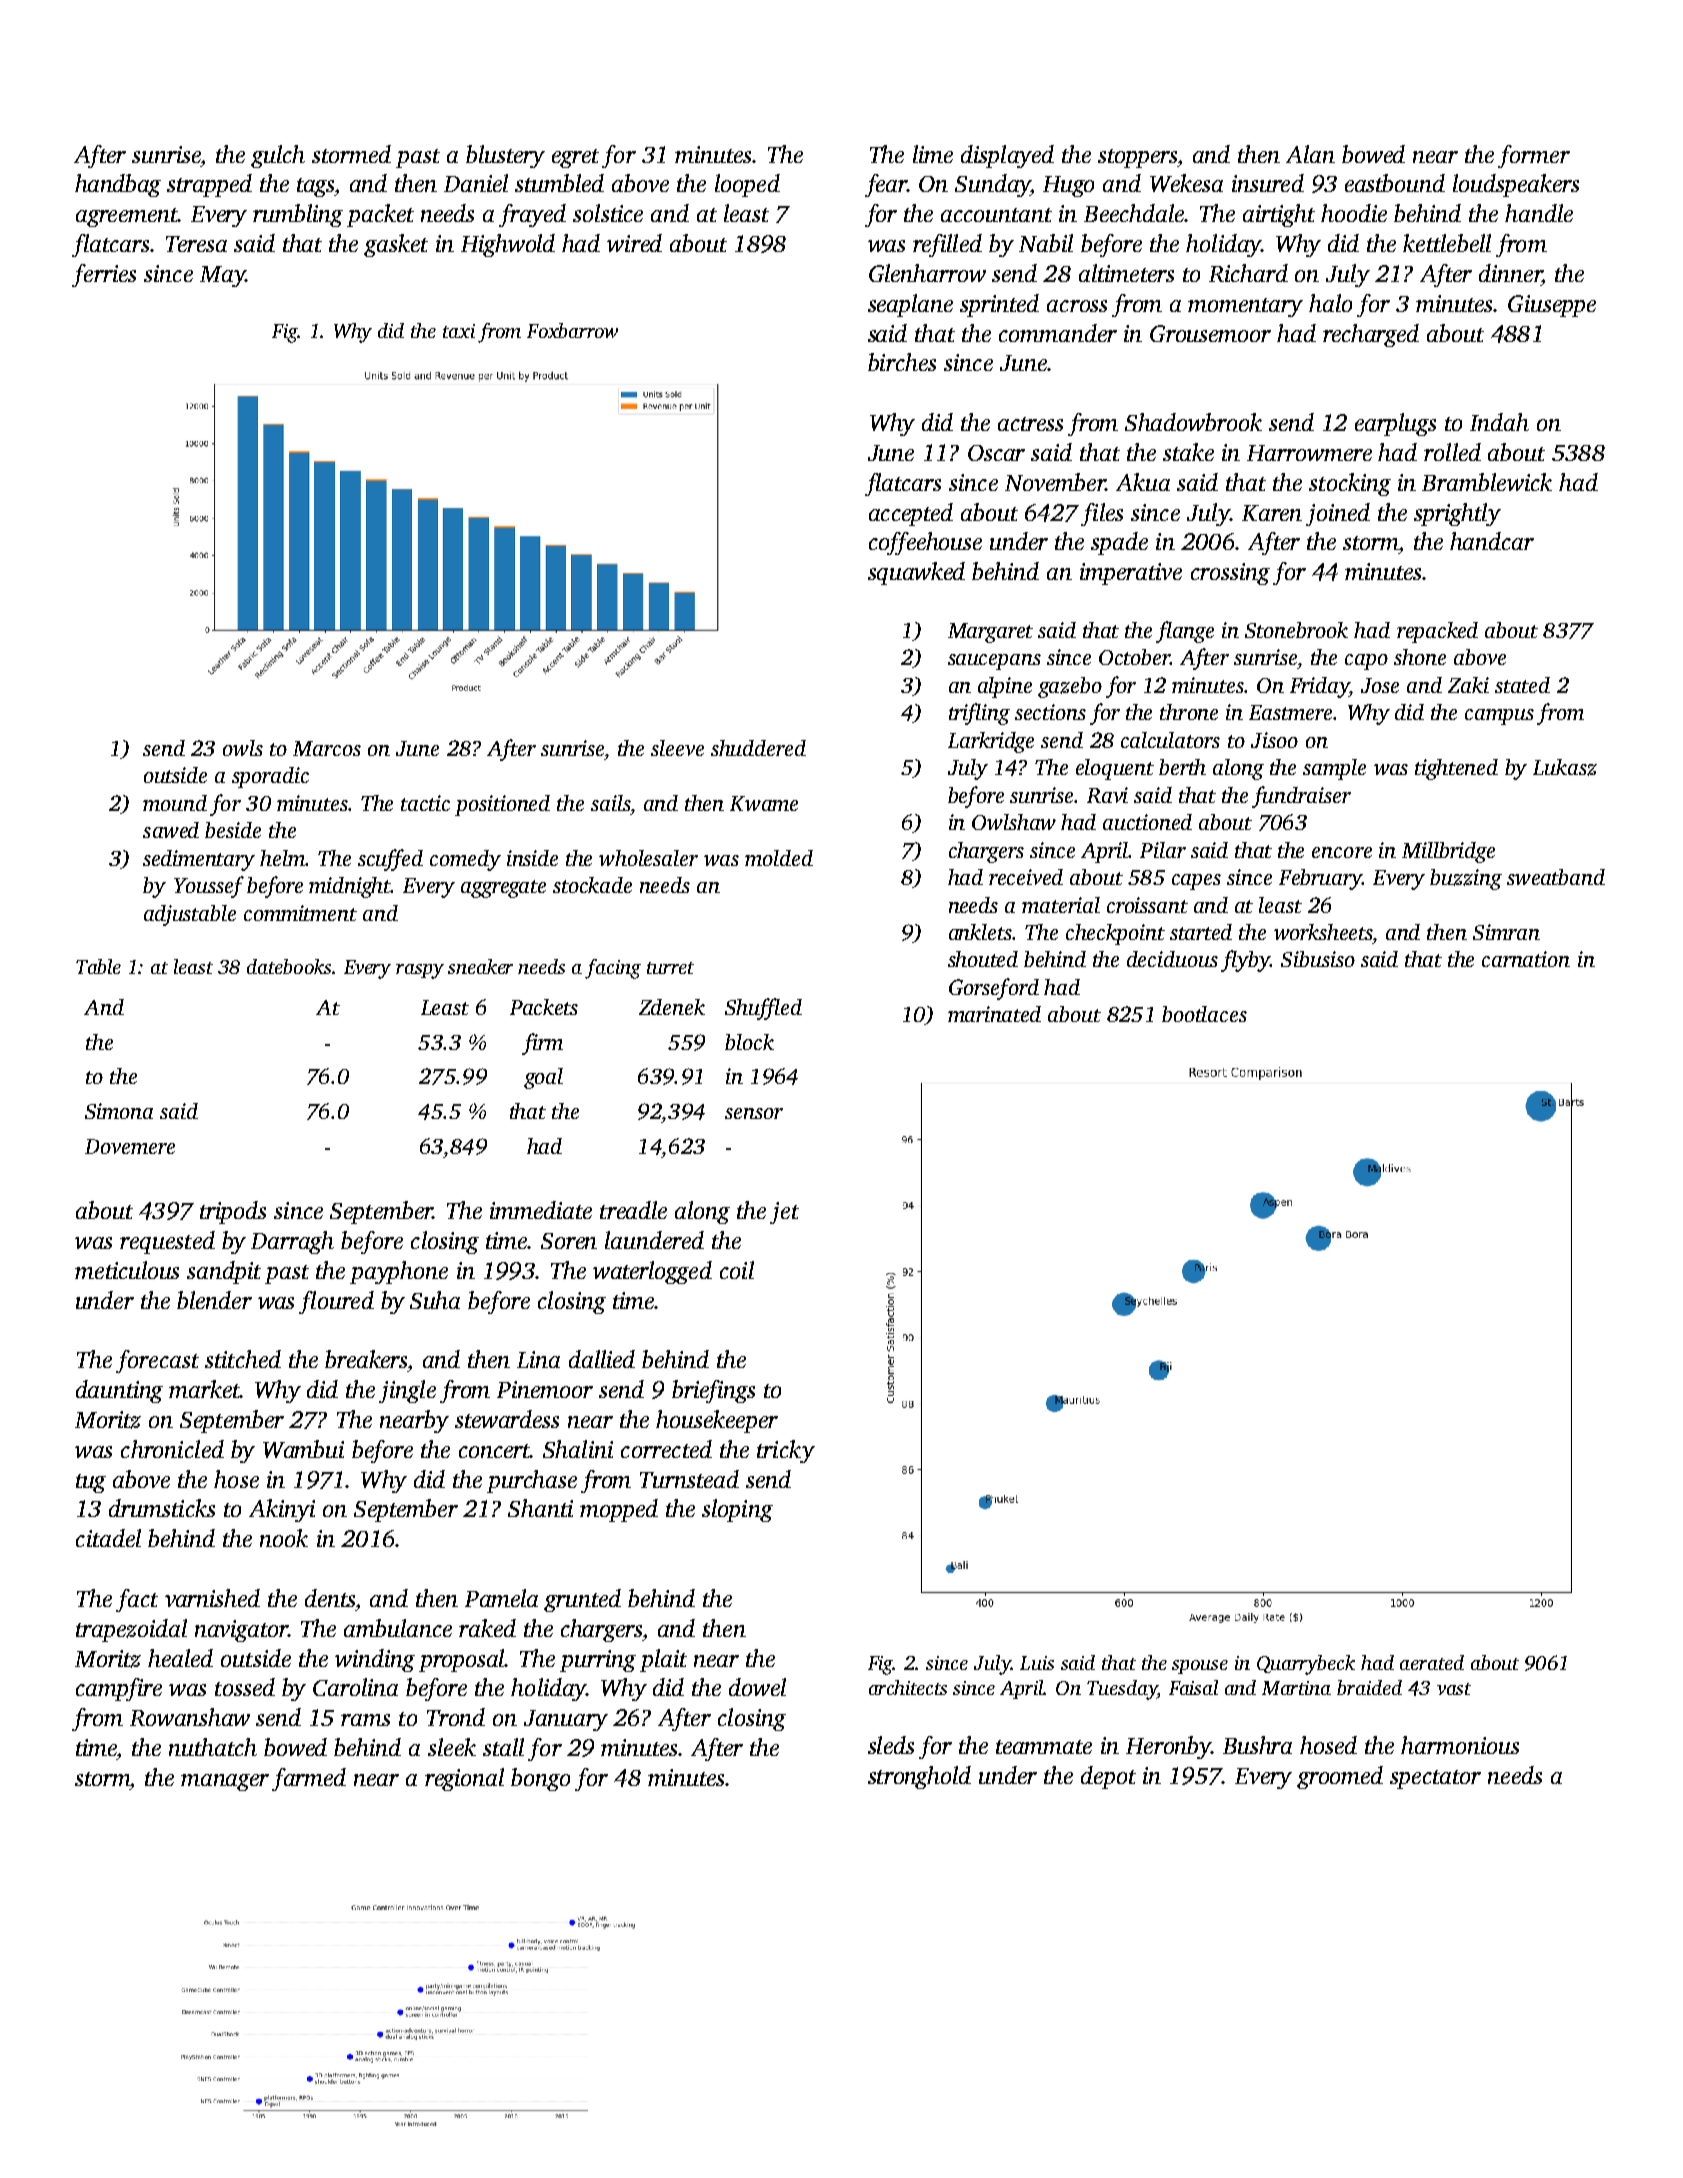 The width and height of the page is (1683, 2178). What do you see at coordinates (465, 860) in the page?
I see `comedy` at bounding box center [465, 860].
